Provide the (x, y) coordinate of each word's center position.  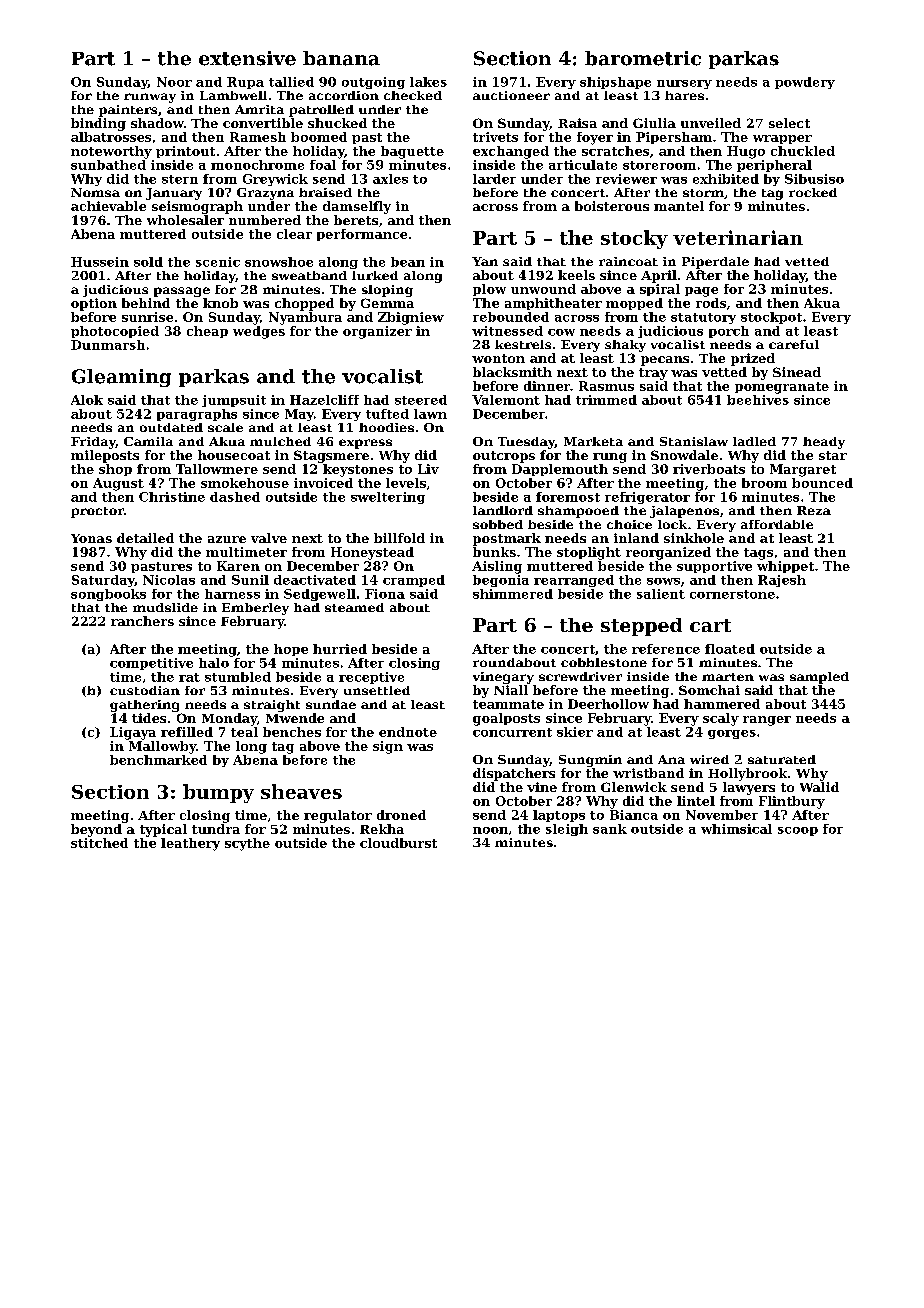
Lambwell (233, 95)
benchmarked (158, 760)
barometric (643, 58)
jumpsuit (234, 401)
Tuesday (526, 443)
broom (764, 483)
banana (341, 58)
